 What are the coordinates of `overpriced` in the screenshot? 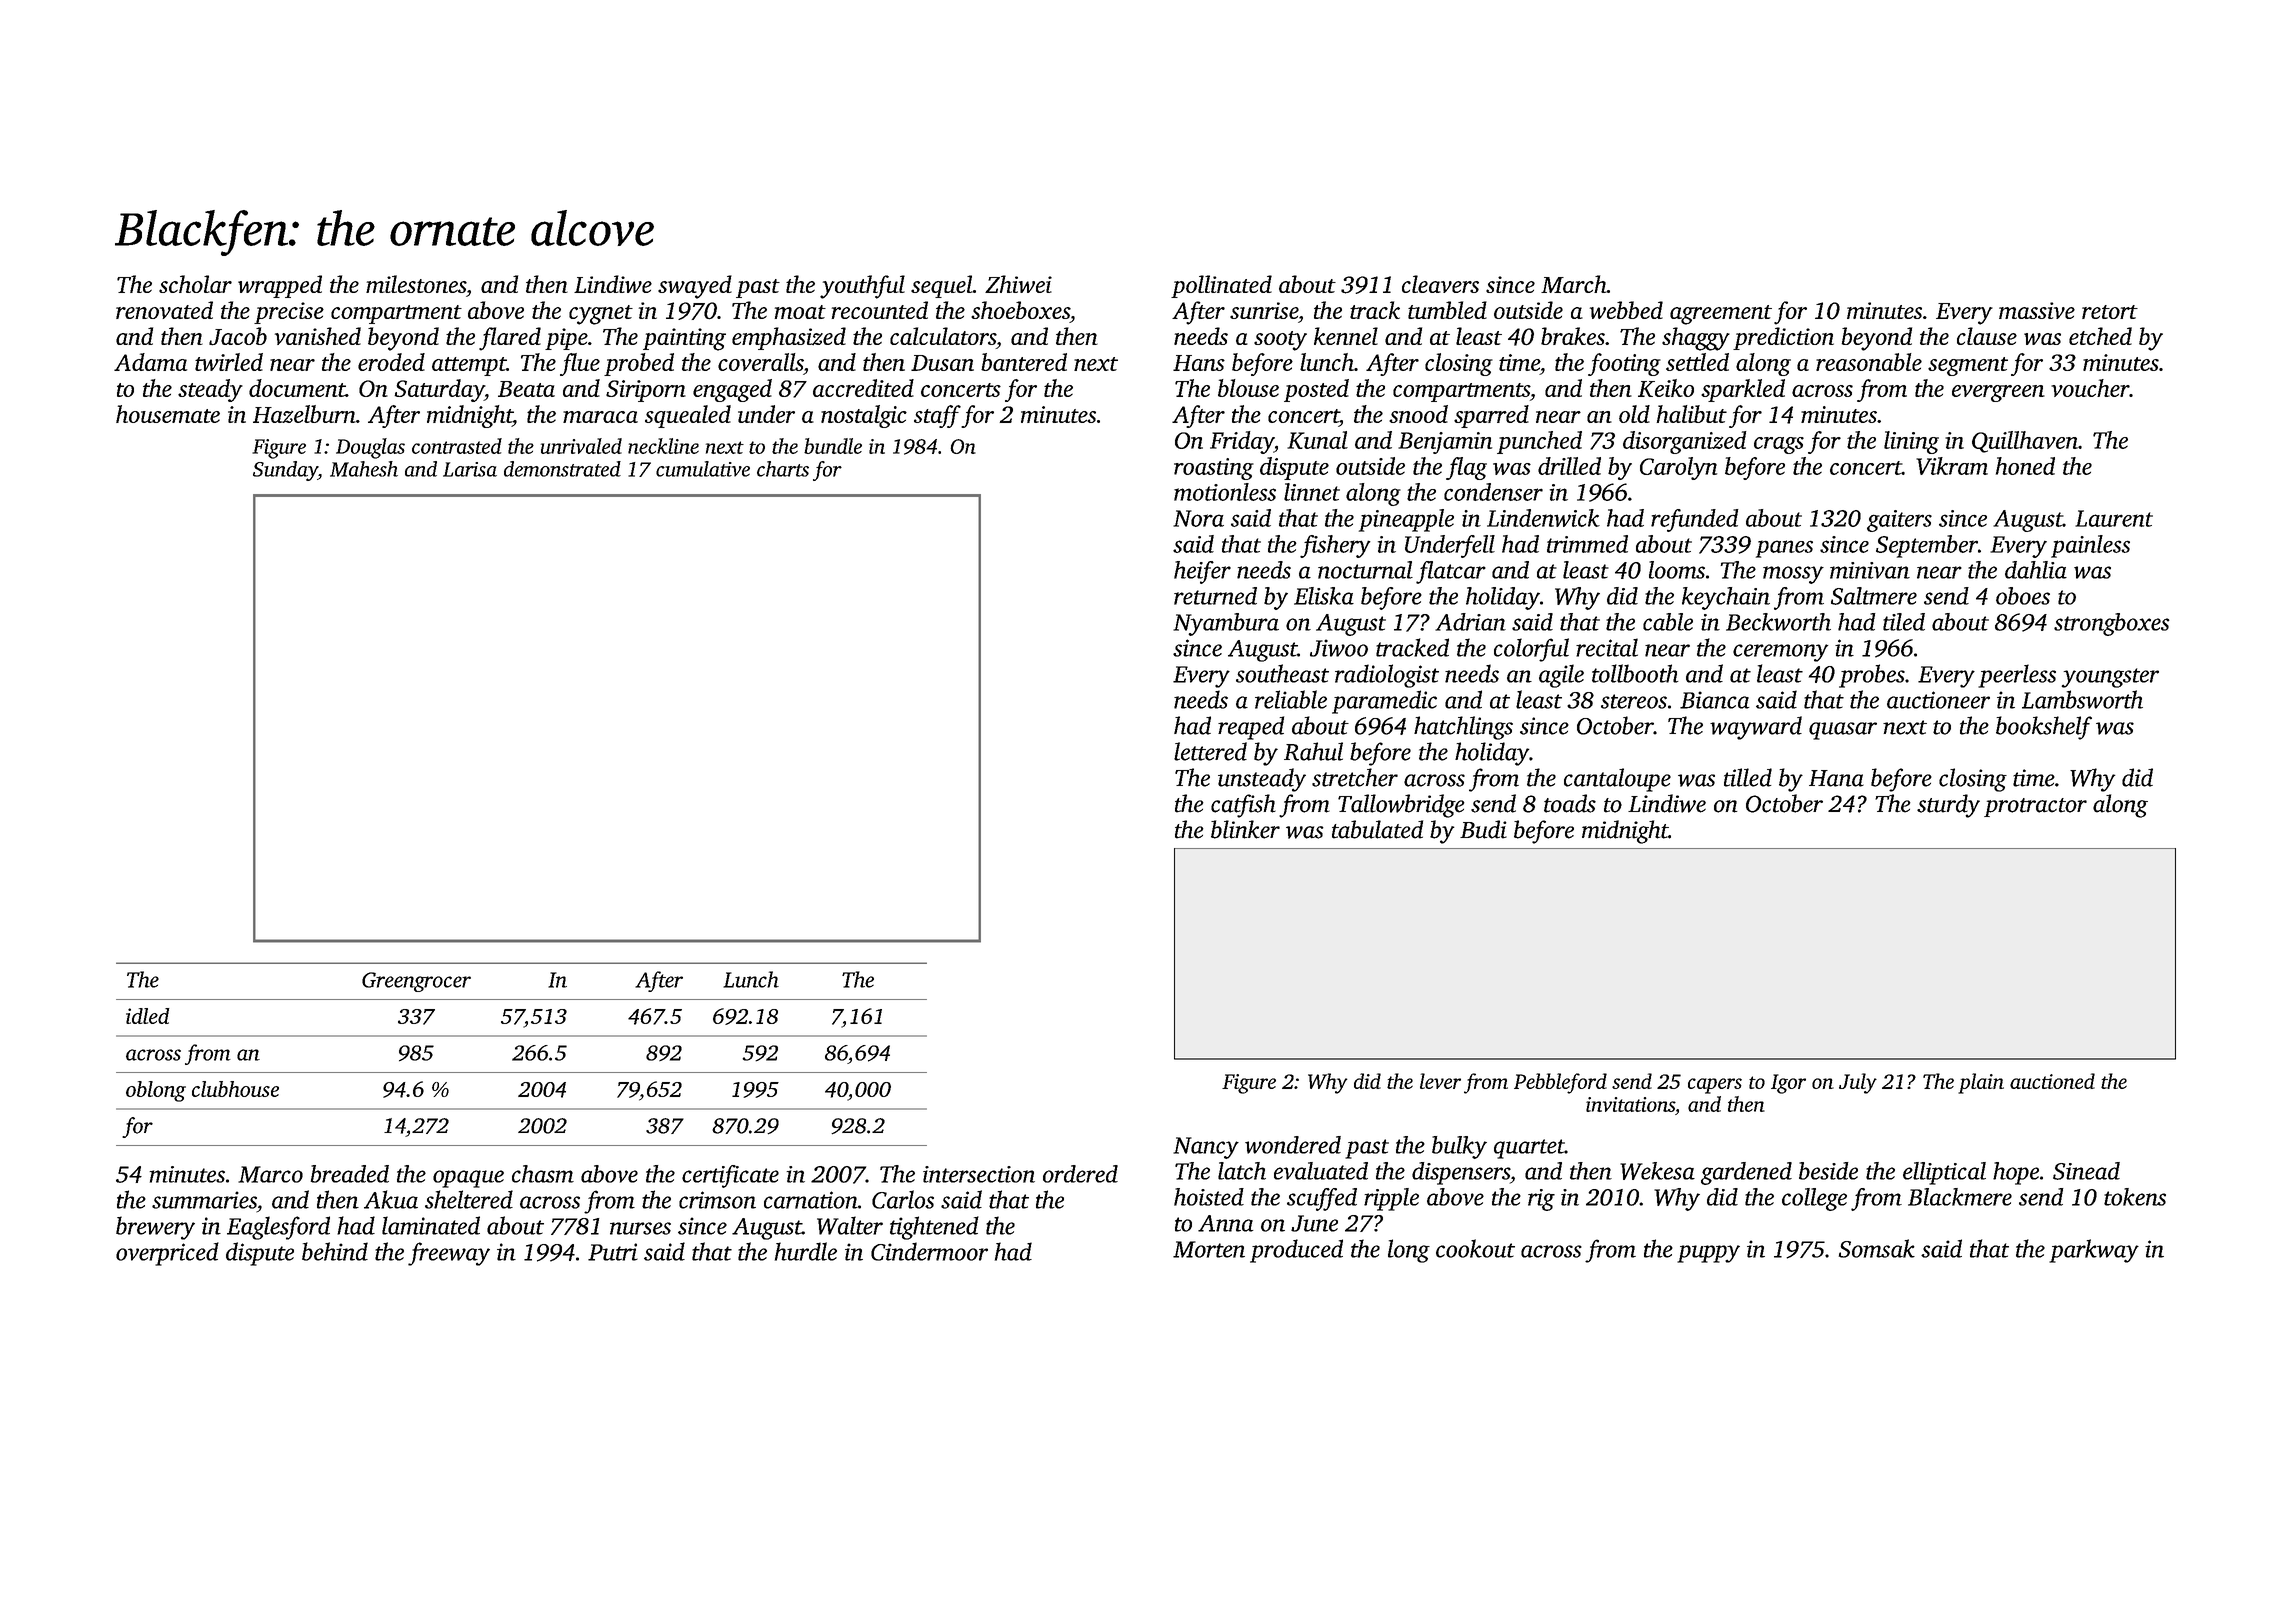 It's located at (167, 1254).
